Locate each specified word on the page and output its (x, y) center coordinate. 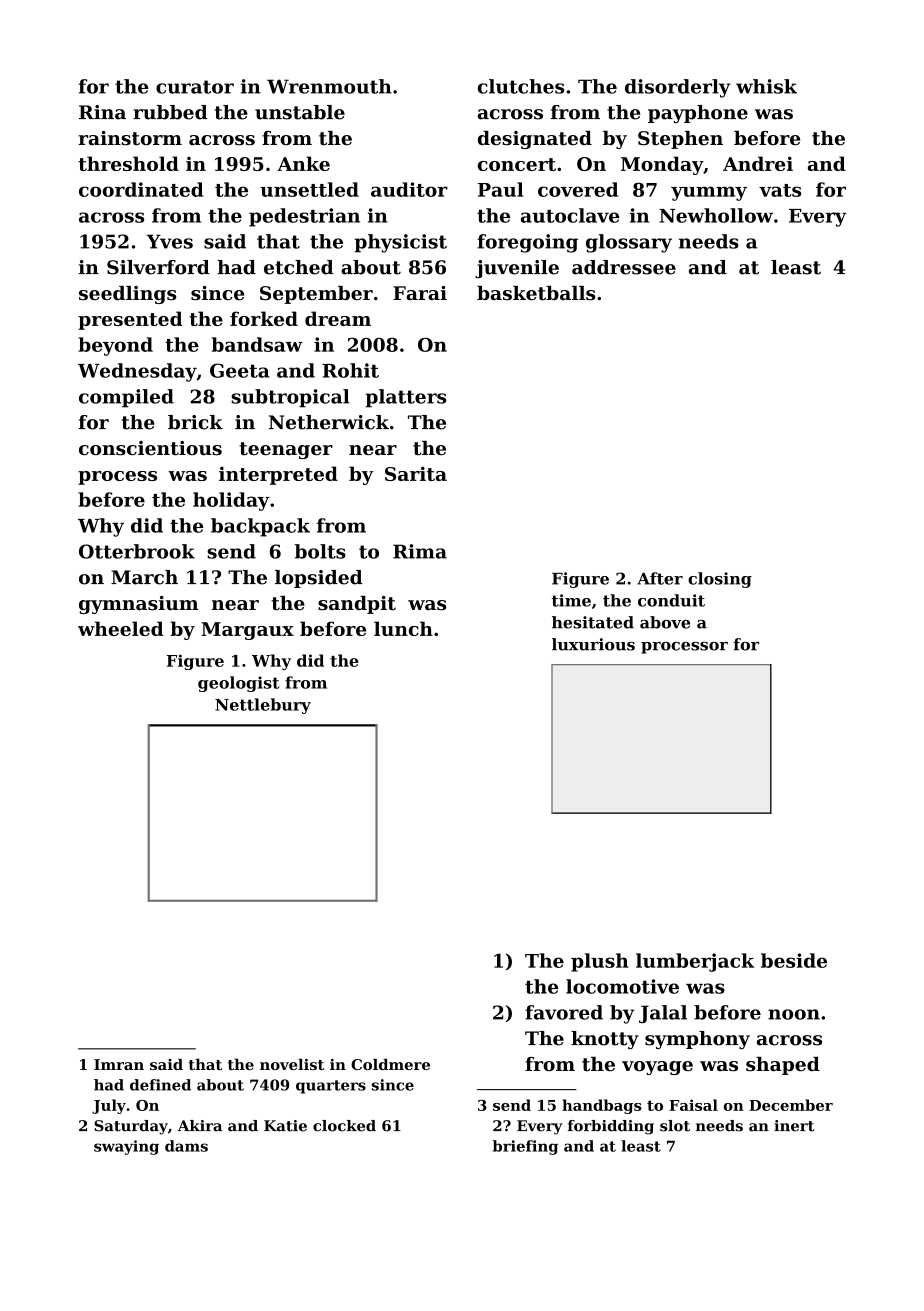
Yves (170, 241)
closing (720, 580)
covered (578, 189)
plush (600, 962)
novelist (292, 1064)
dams (186, 1146)
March (144, 577)
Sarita (416, 473)
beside (794, 960)
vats (780, 190)
